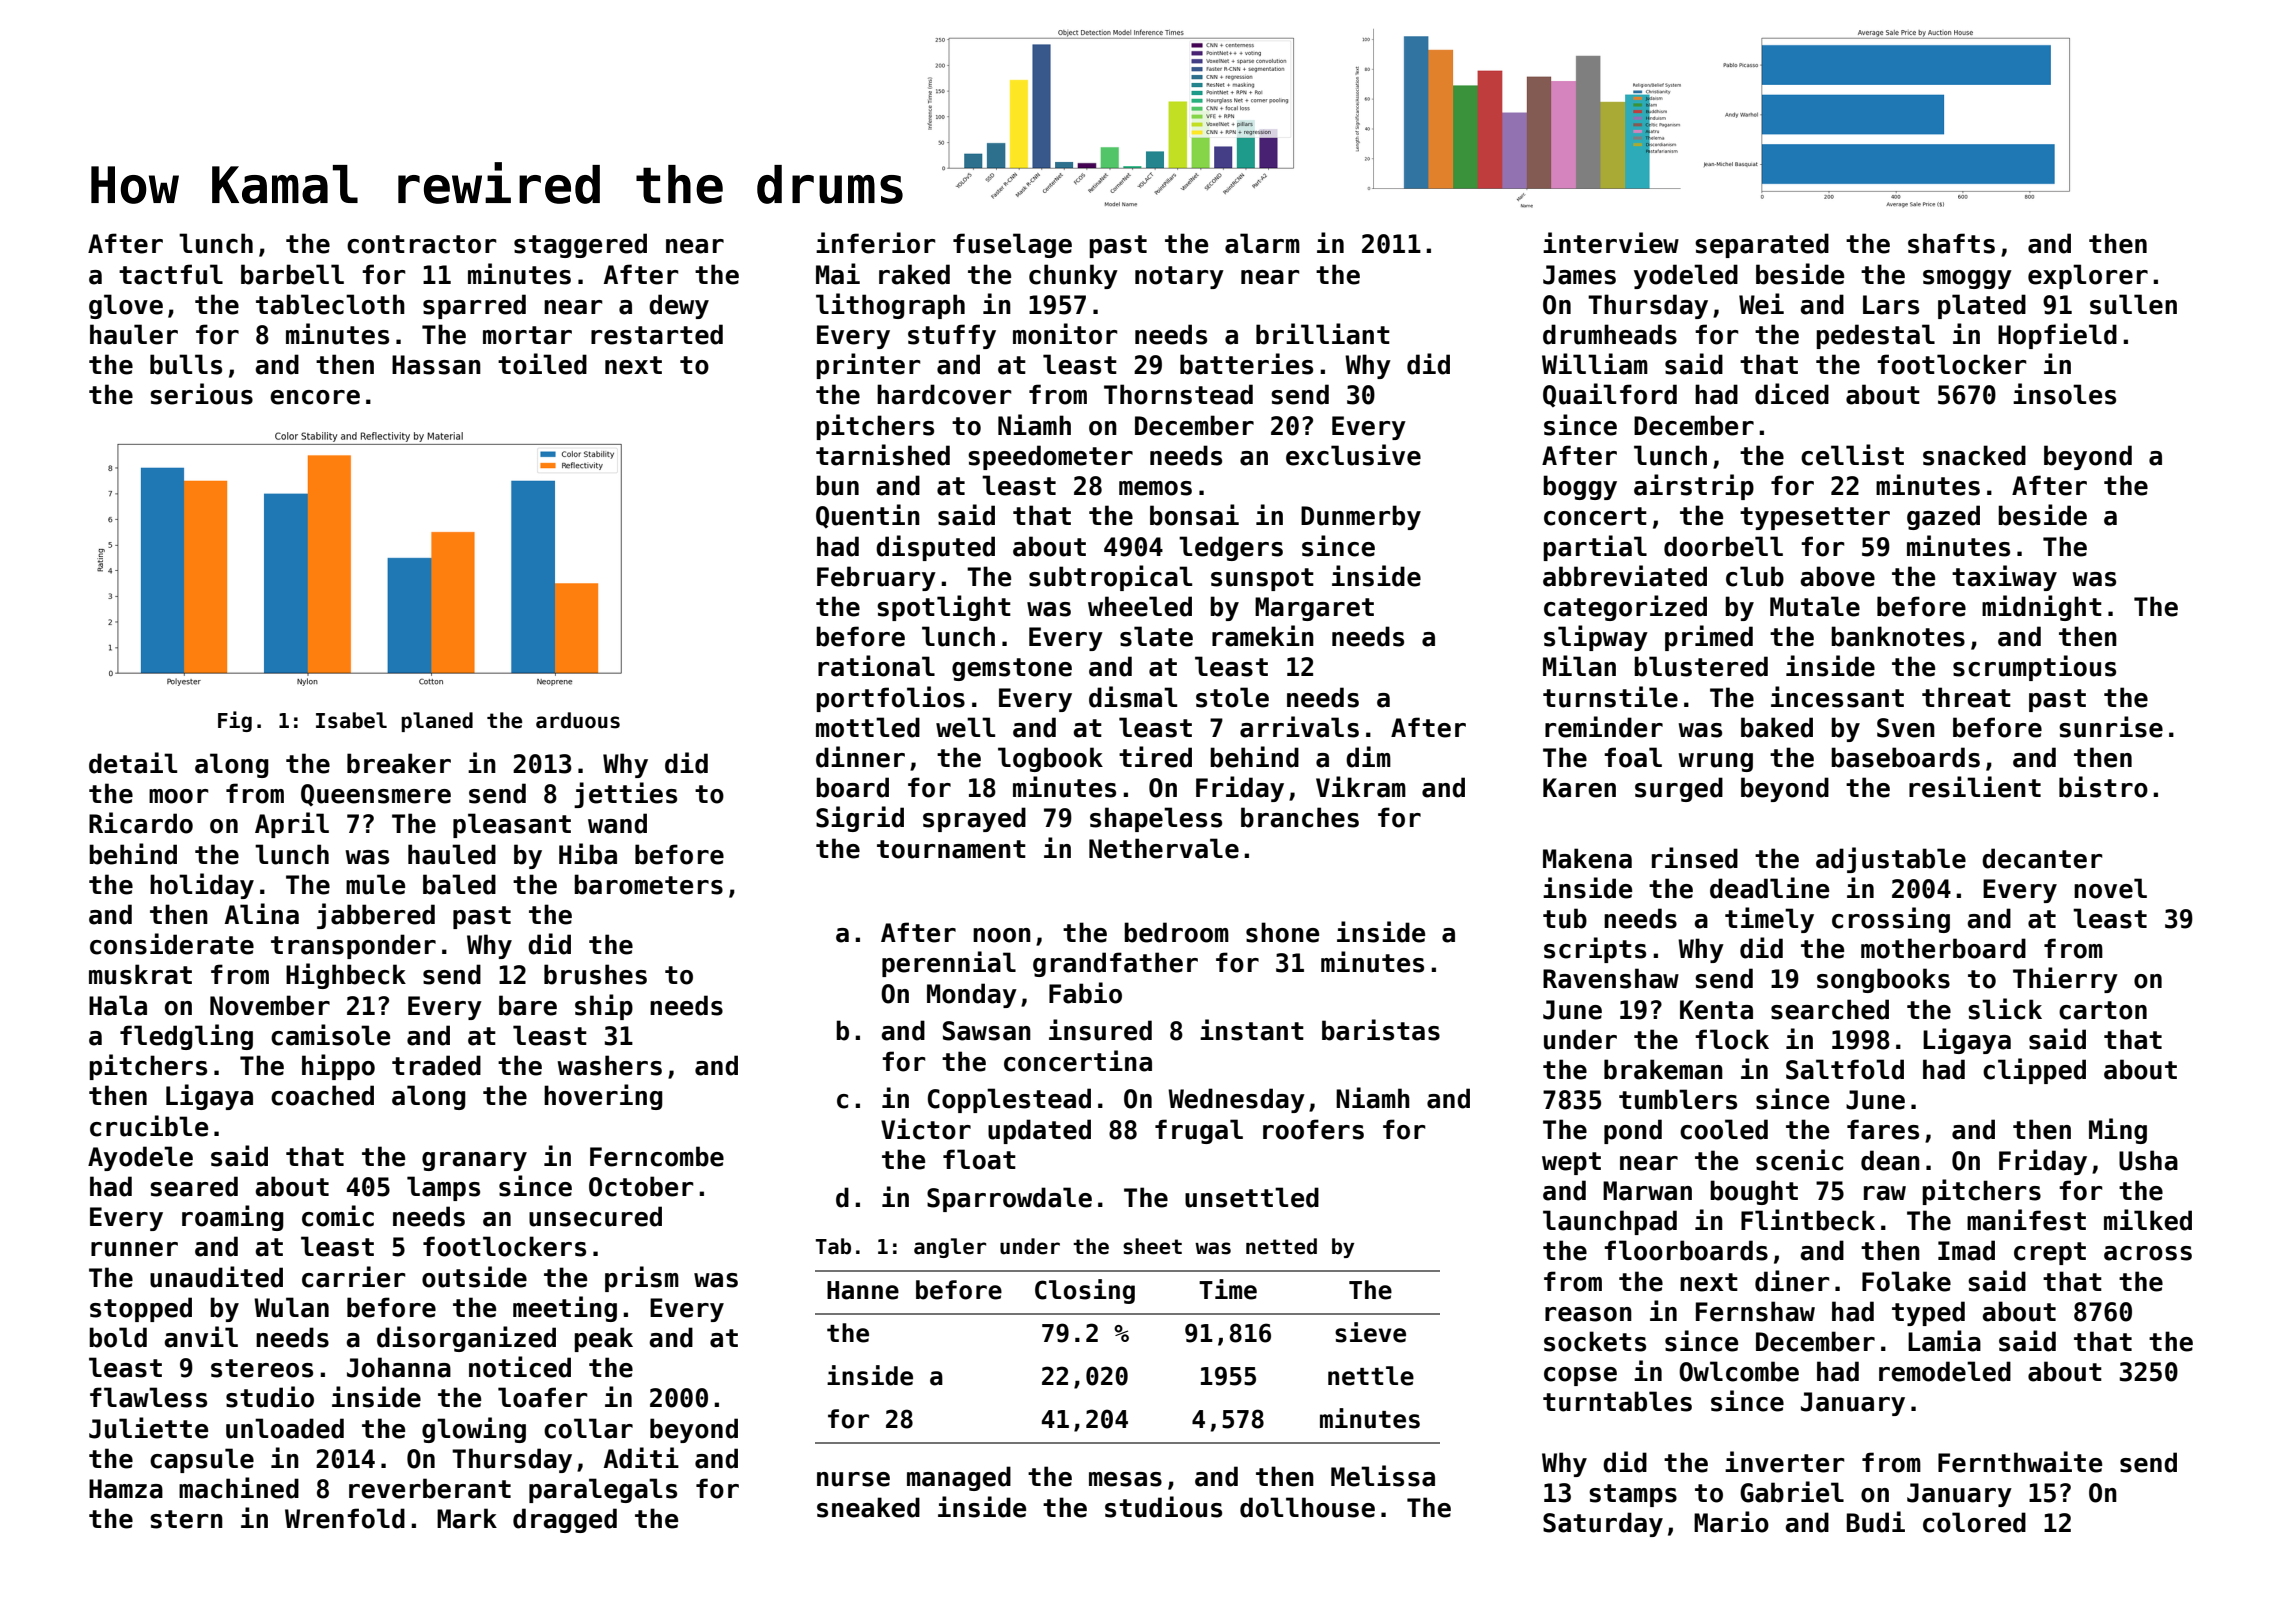 The image size is (2292, 1620). What do you see at coordinates (1739, 1371) in the screenshot?
I see `Owlcombe` at bounding box center [1739, 1371].
